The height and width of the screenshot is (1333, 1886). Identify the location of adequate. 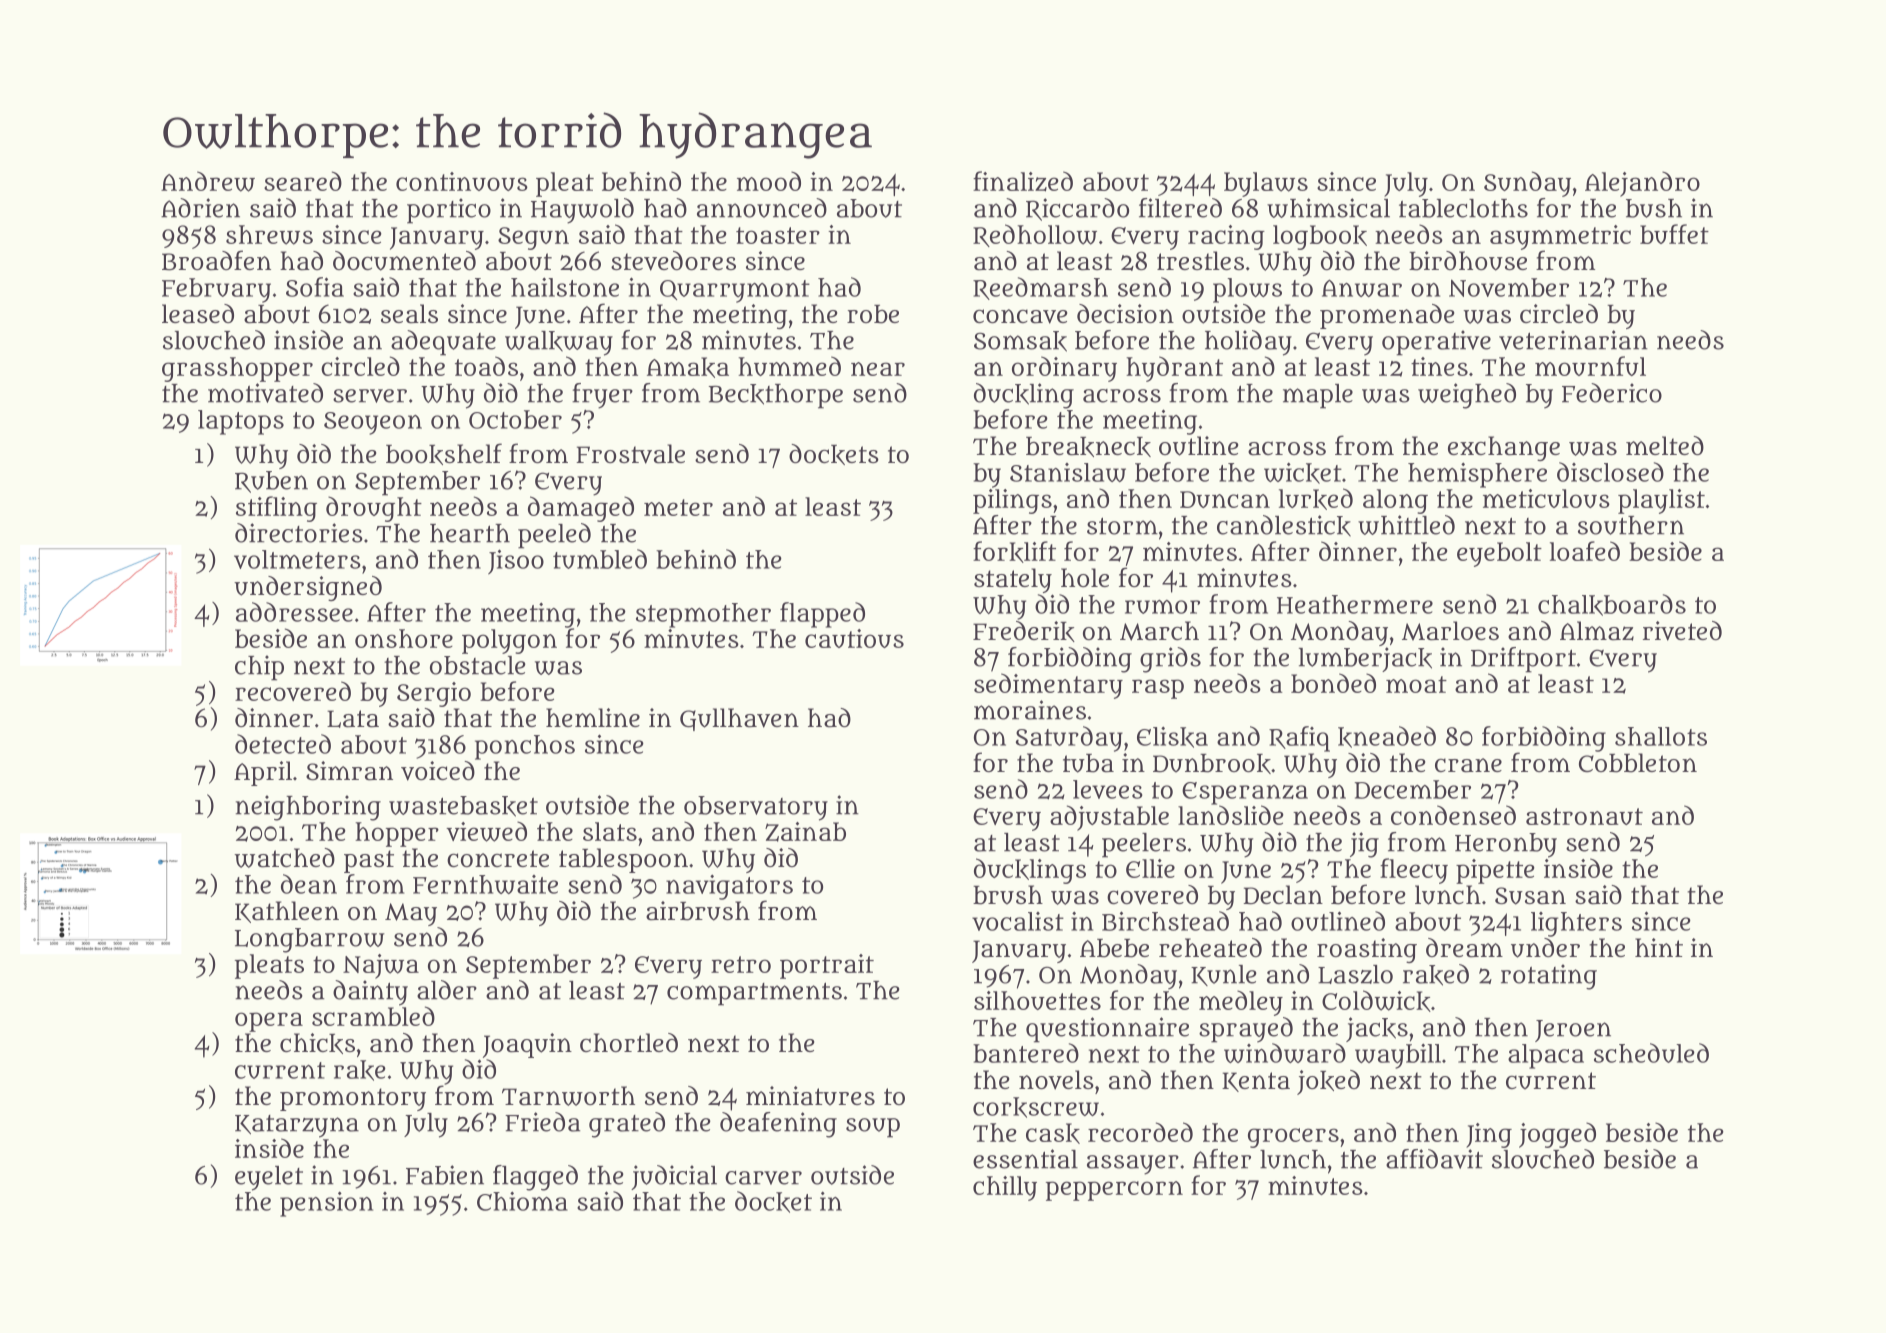
(443, 343).
